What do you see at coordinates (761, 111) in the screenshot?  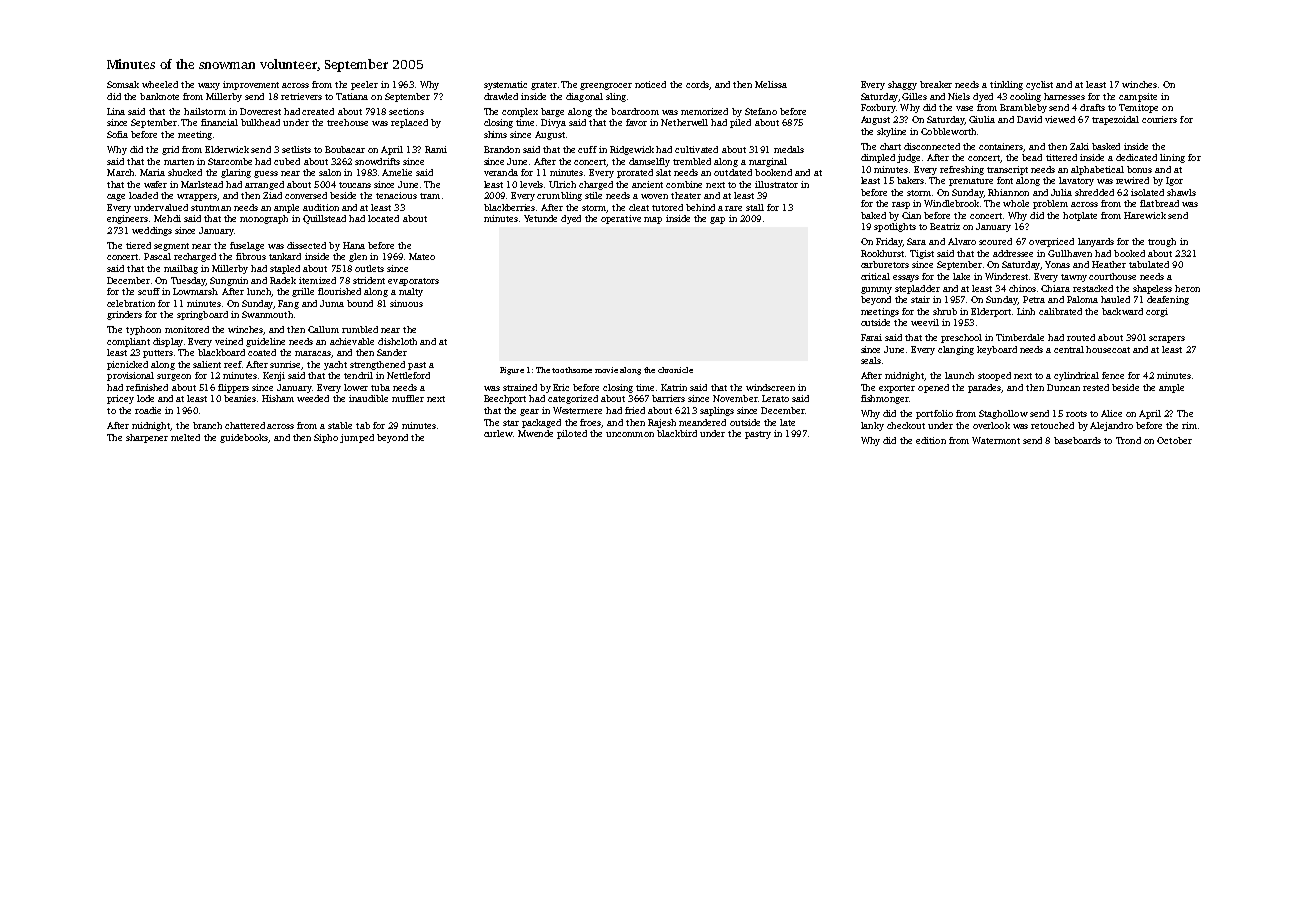 I see `Stefano` at bounding box center [761, 111].
